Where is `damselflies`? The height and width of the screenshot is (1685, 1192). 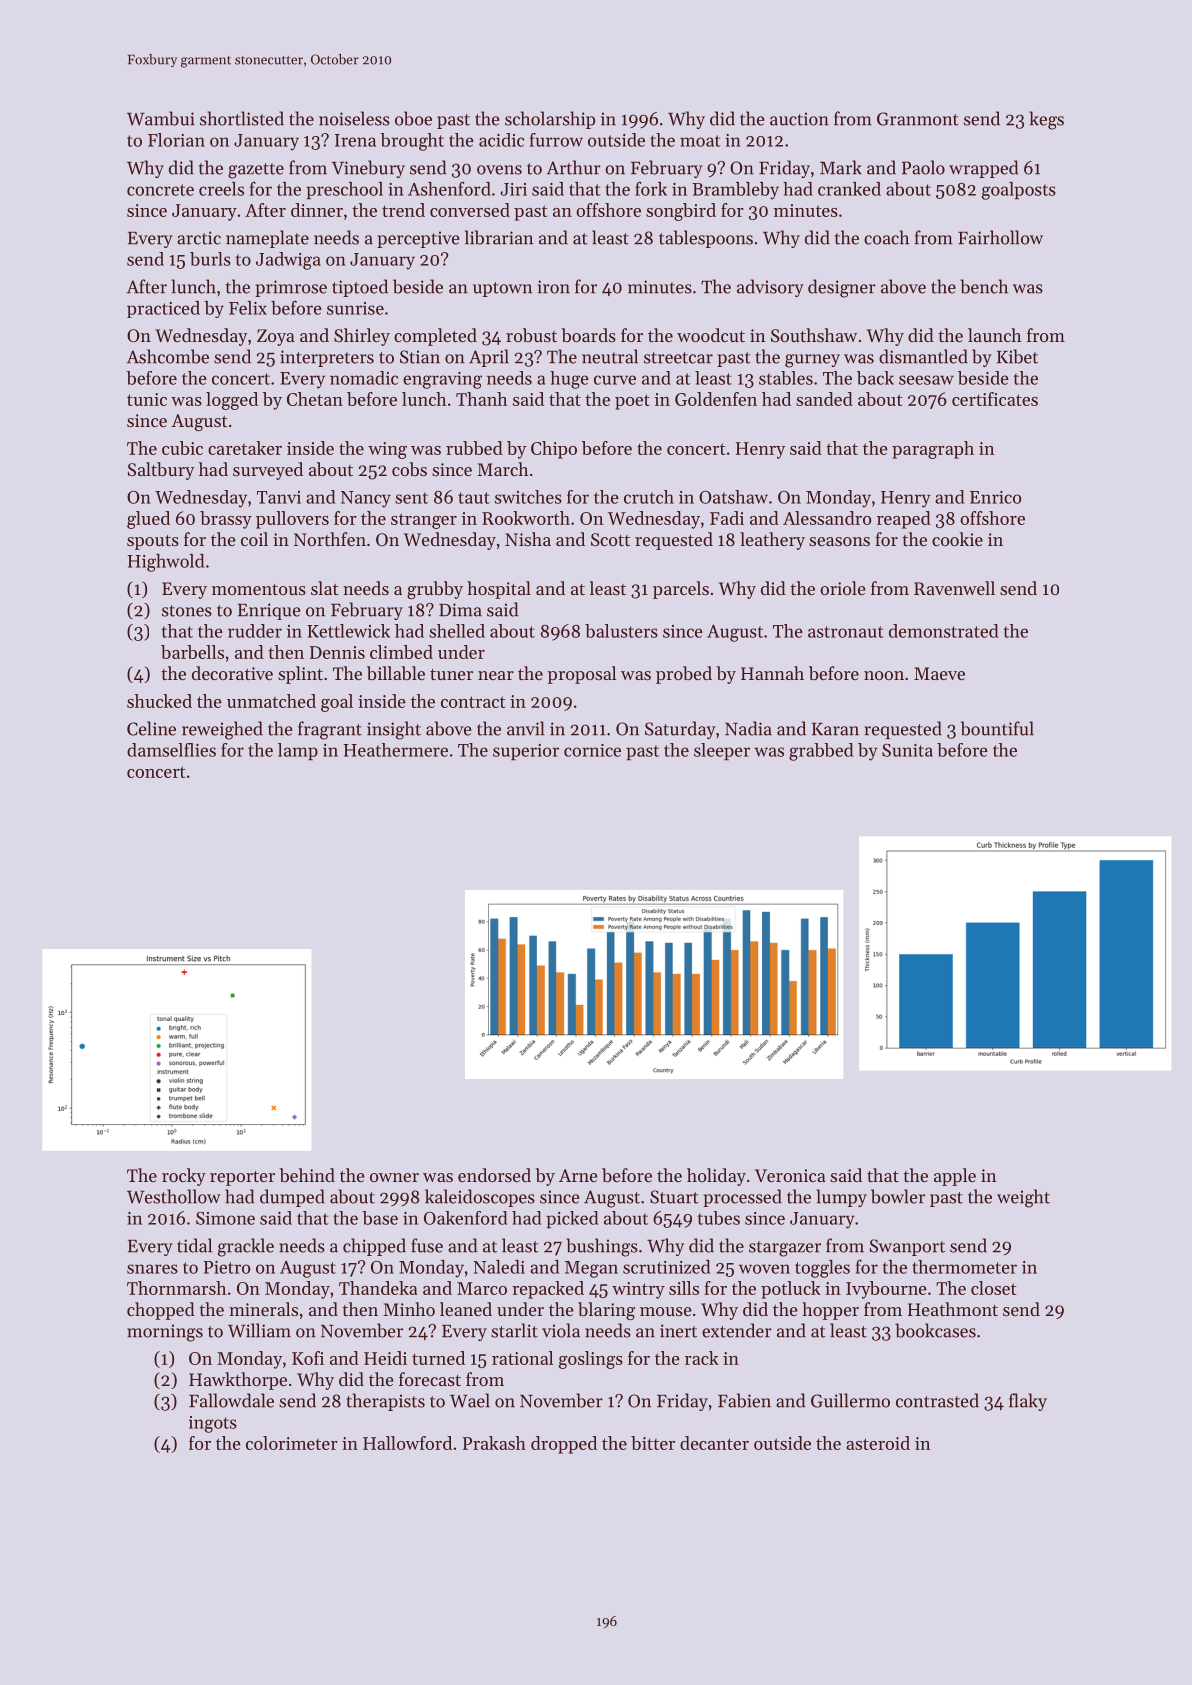 damselflies is located at coordinates (171, 750).
